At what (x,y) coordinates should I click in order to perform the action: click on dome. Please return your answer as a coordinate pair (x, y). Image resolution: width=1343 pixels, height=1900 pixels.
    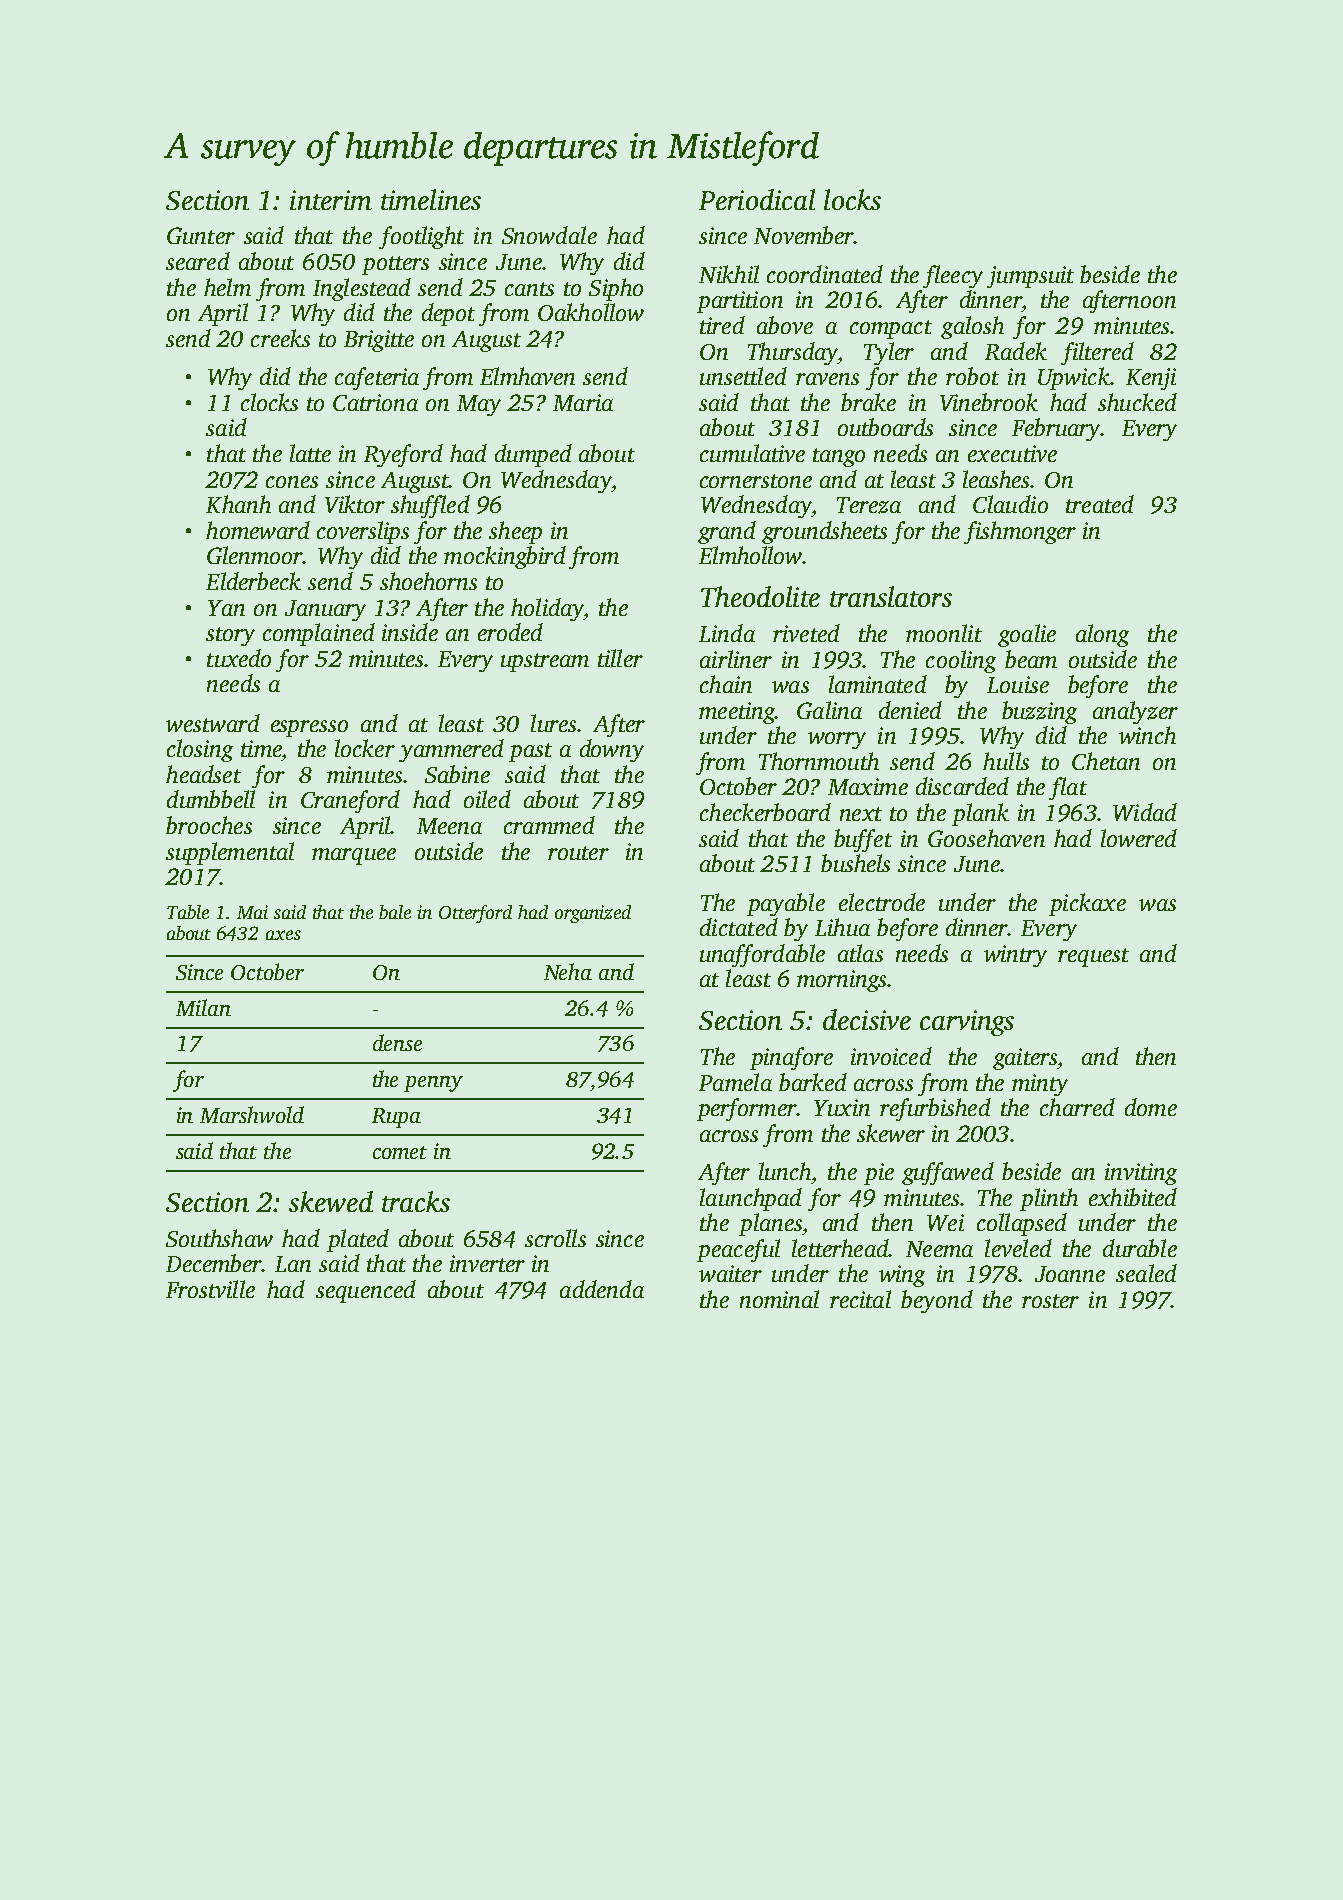
    Looking at the image, I should click on (1151, 1107).
